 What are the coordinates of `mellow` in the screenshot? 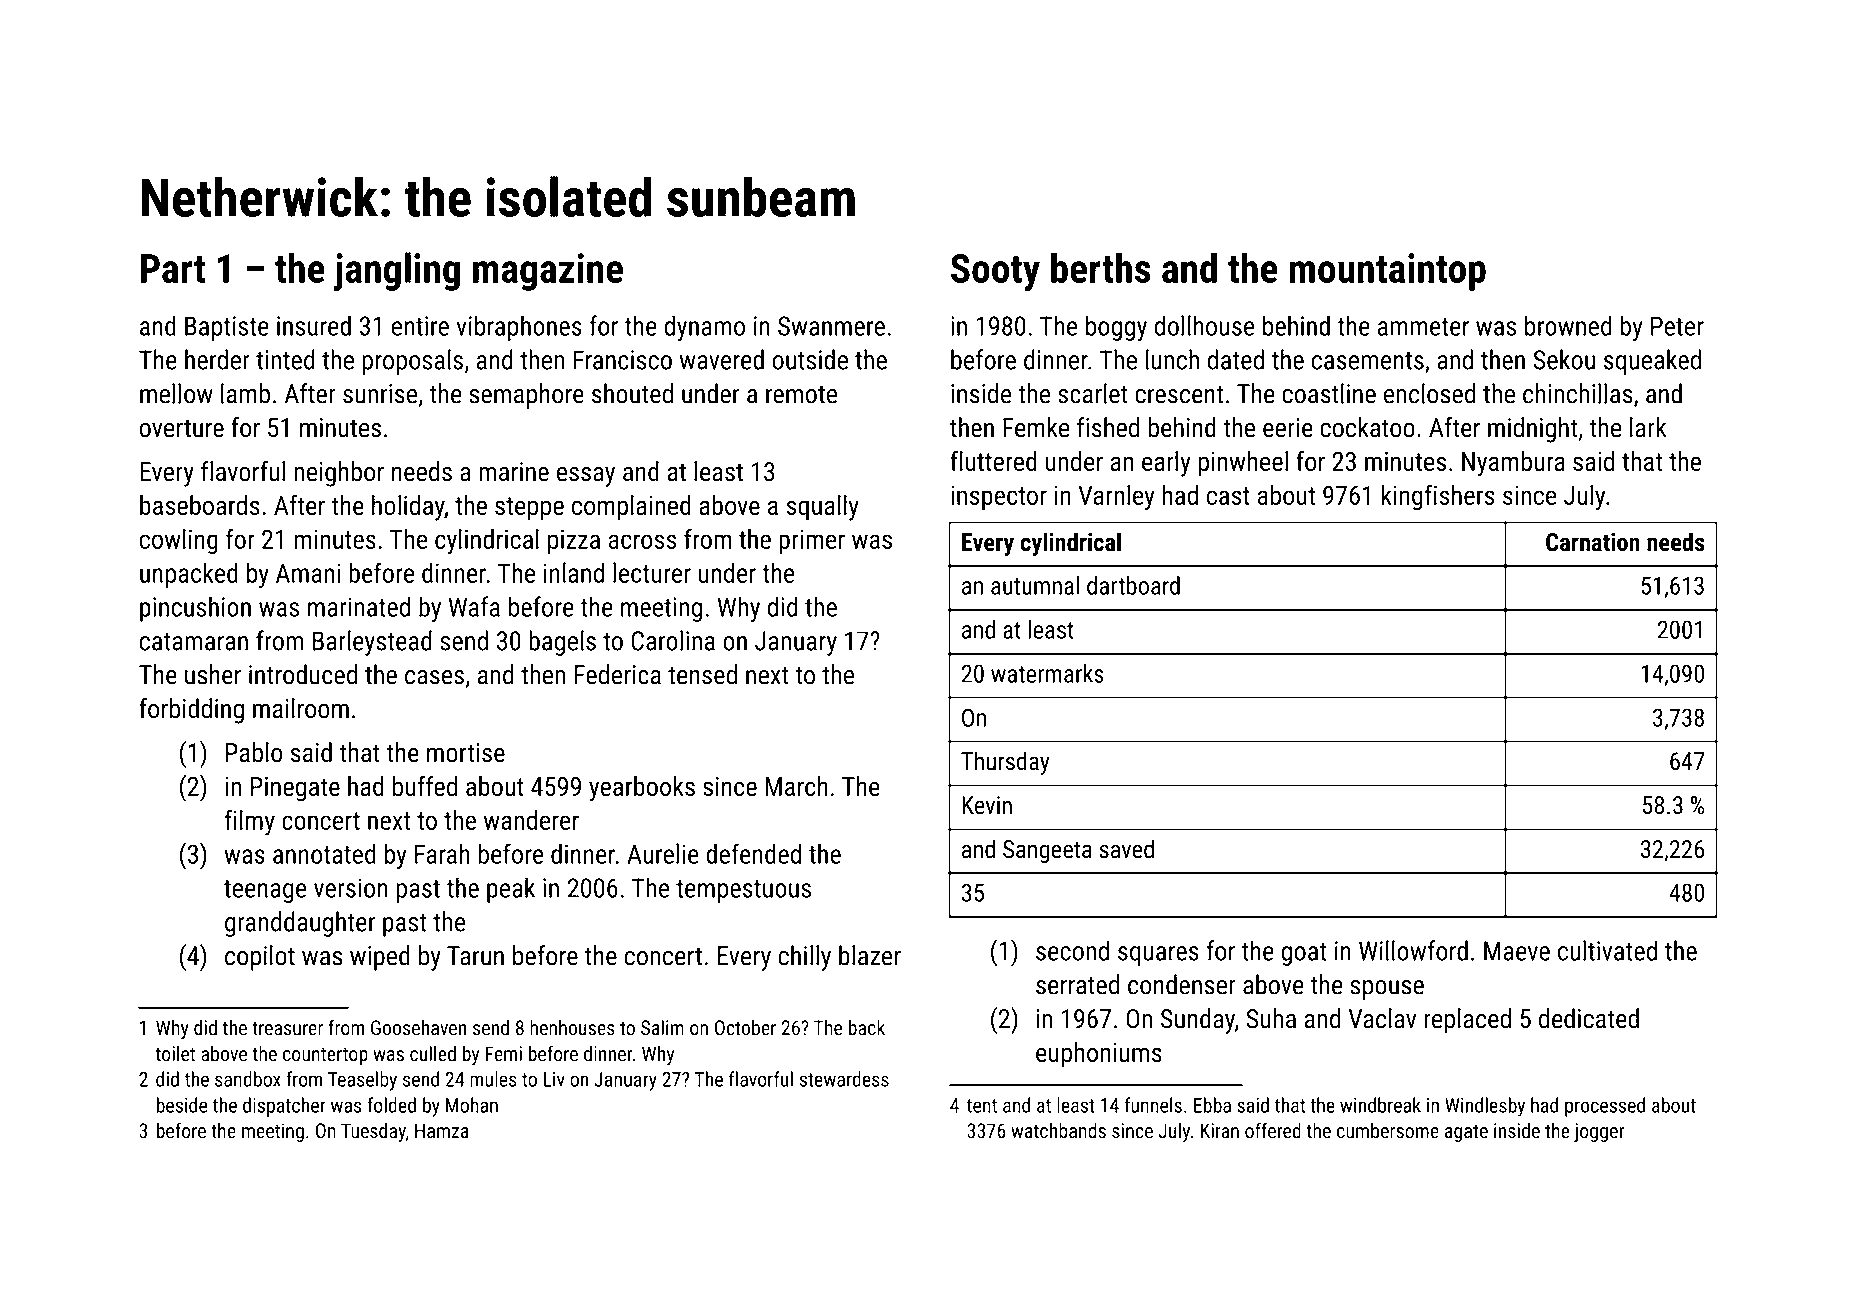 It's located at (176, 393).
